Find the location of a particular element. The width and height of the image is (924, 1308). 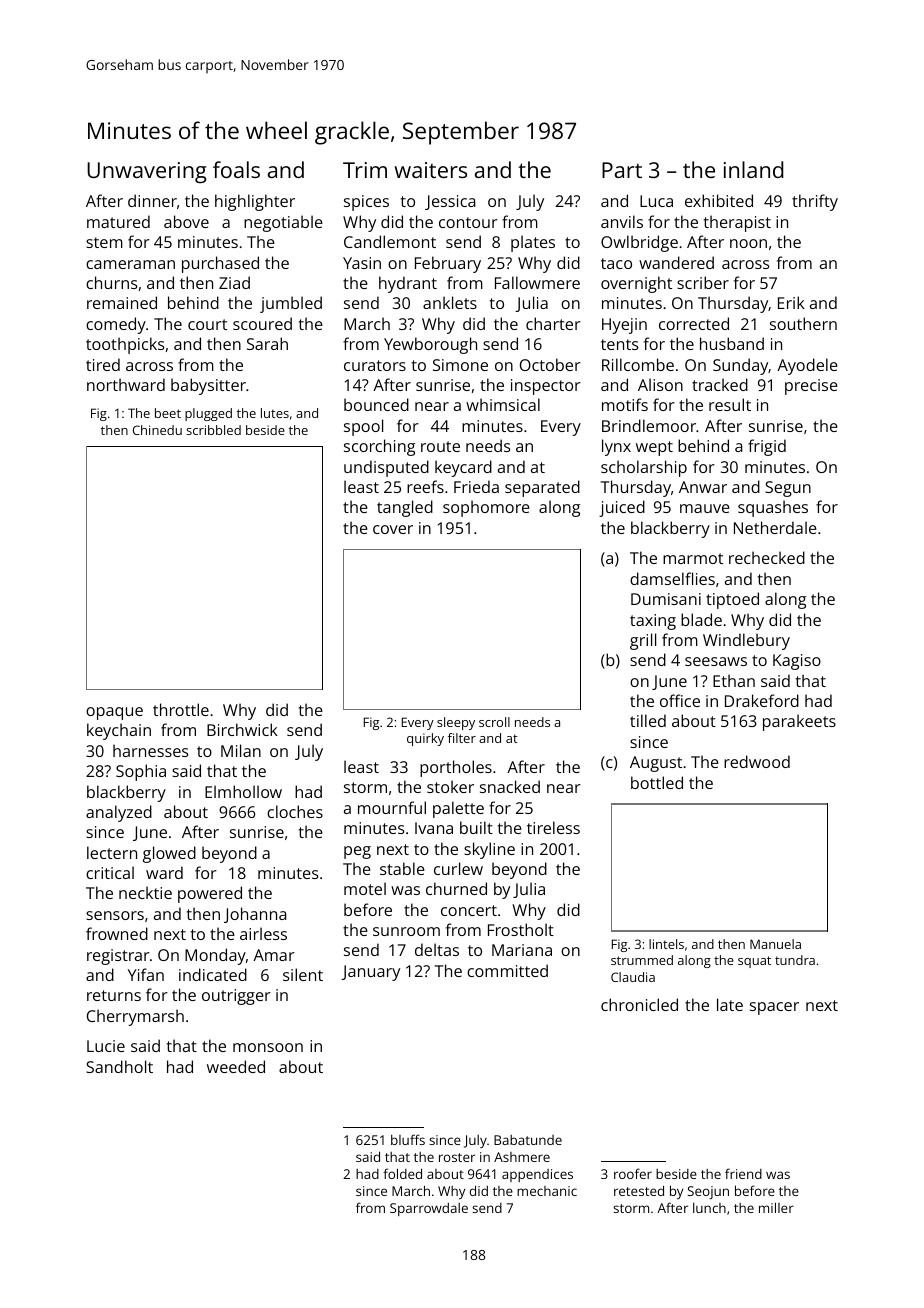

throttle is located at coordinates (181, 709).
